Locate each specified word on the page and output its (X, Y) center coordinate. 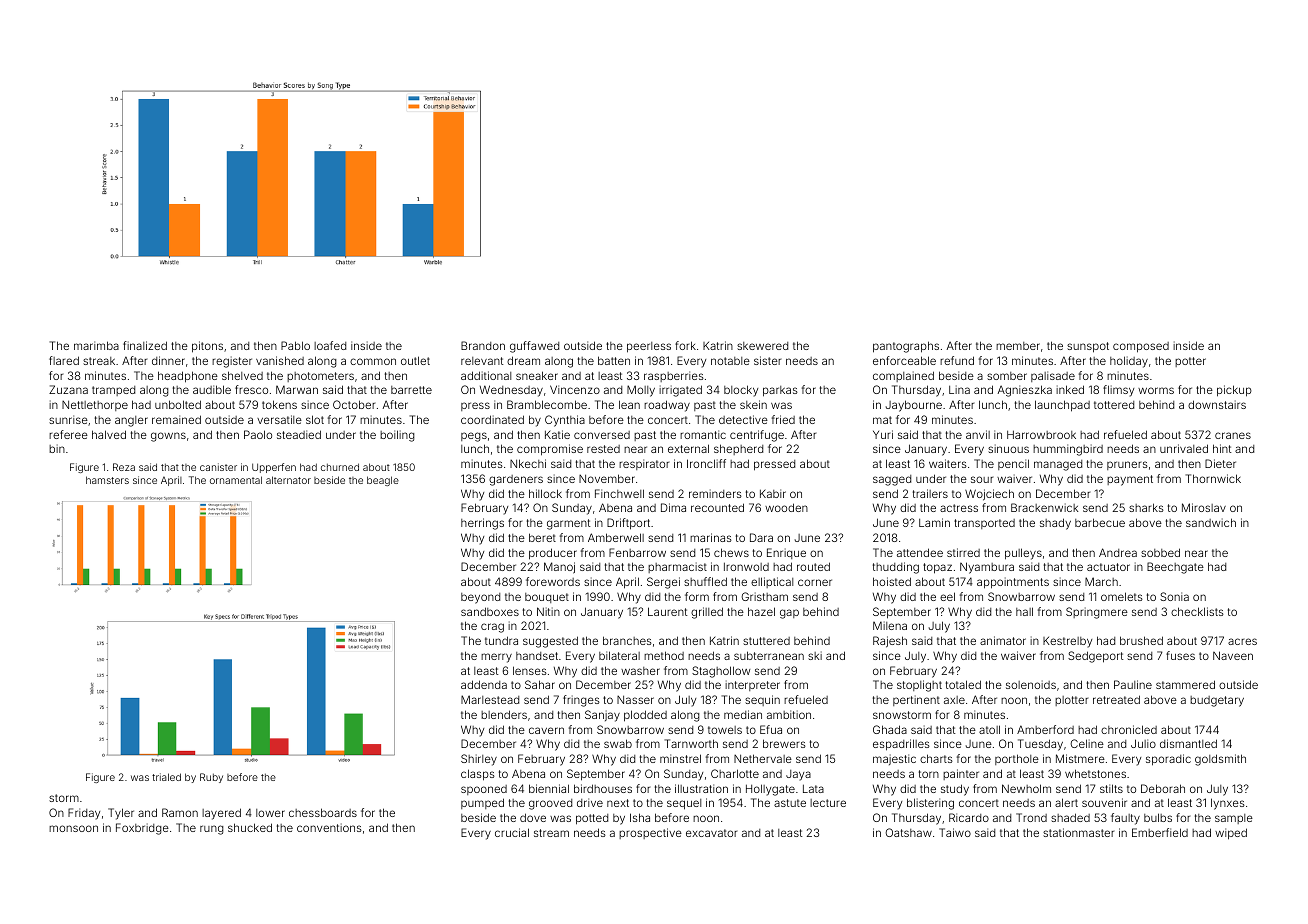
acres (1242, 641)
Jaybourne (913, 406)
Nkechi (528, 463)
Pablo (295, 345)
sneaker (537, 375)
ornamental (236, 480)
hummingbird (1068, 450)
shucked (250, 827)
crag (492, 628)
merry (496, 658)
